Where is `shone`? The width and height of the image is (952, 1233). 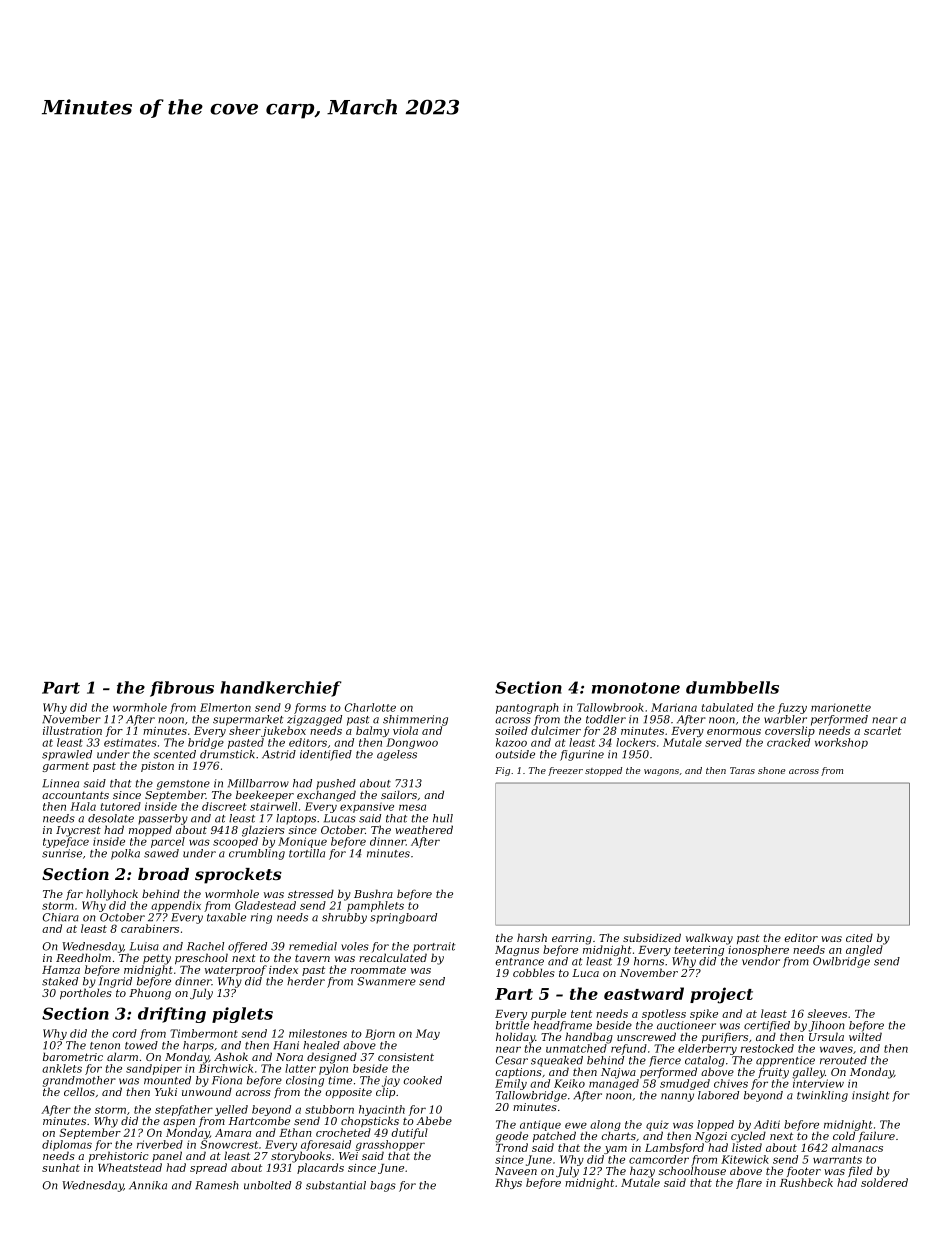
shone is located at coordinates (772, 770).
